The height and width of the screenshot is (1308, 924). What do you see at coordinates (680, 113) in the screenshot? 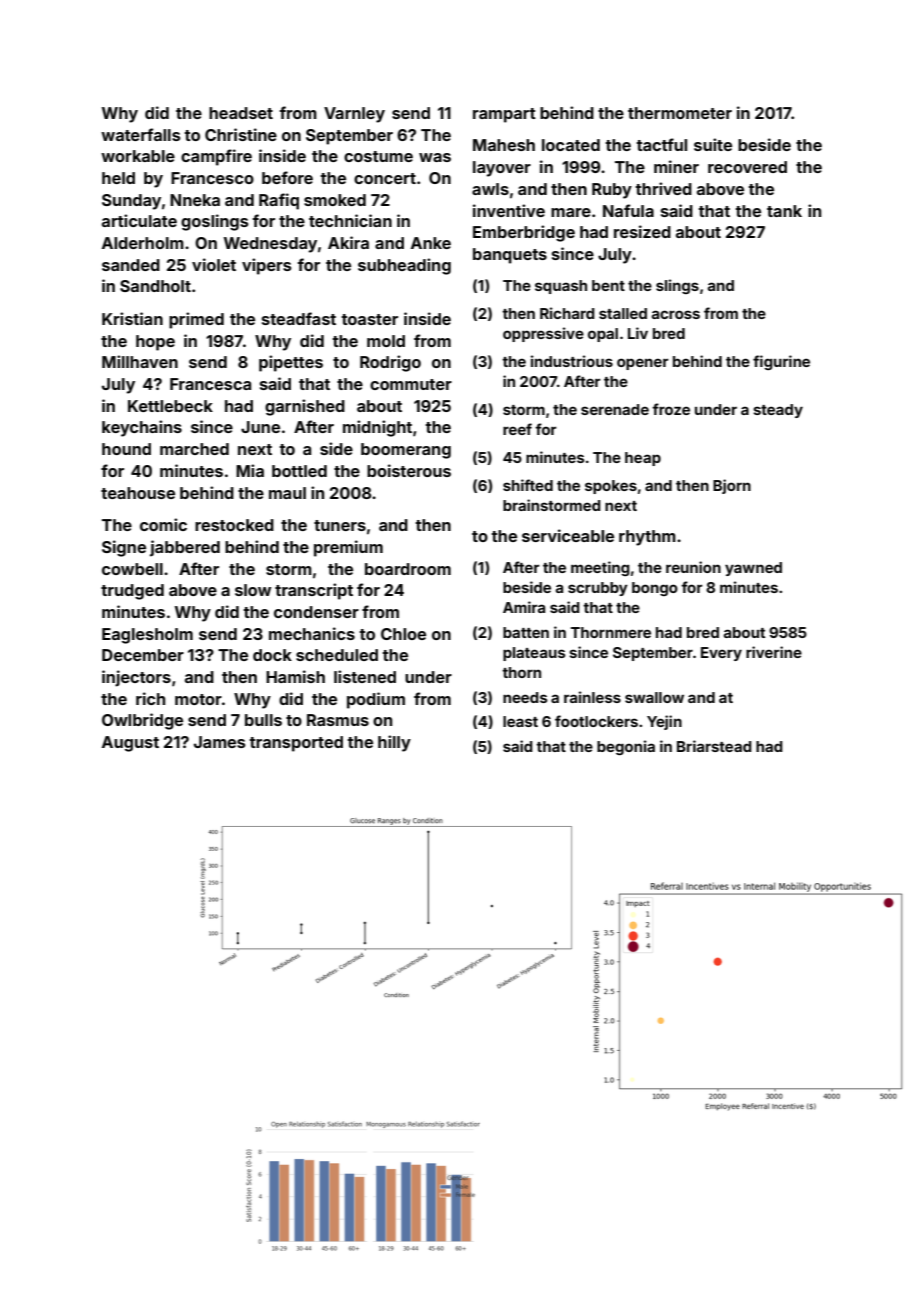
I see `thermometer` at bounding box center [680, 113].
